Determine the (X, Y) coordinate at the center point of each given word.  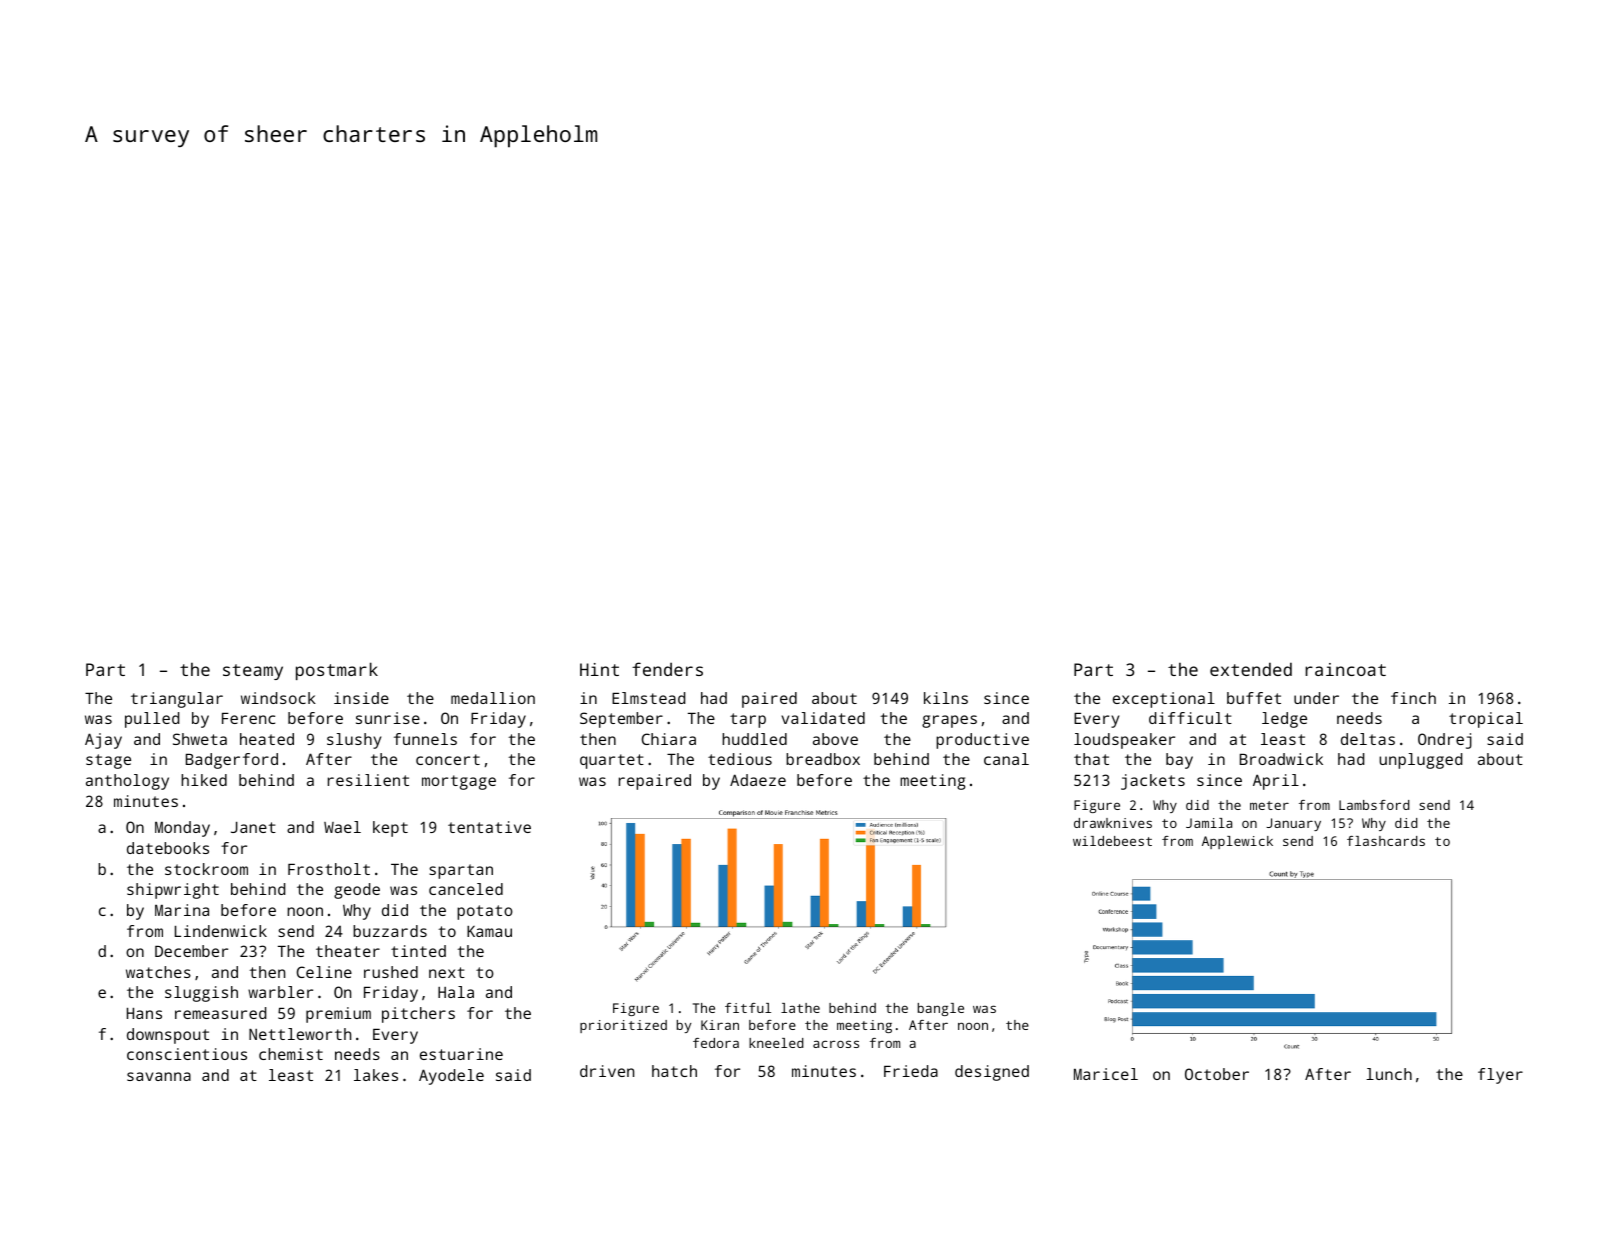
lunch (1389, 1074)
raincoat (1345, 669)
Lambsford (1374, 805)
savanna (159, 1076)
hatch (674, 1071)
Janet (253, 827)
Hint (599, 669)
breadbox (823, 759)
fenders (667, 669)
